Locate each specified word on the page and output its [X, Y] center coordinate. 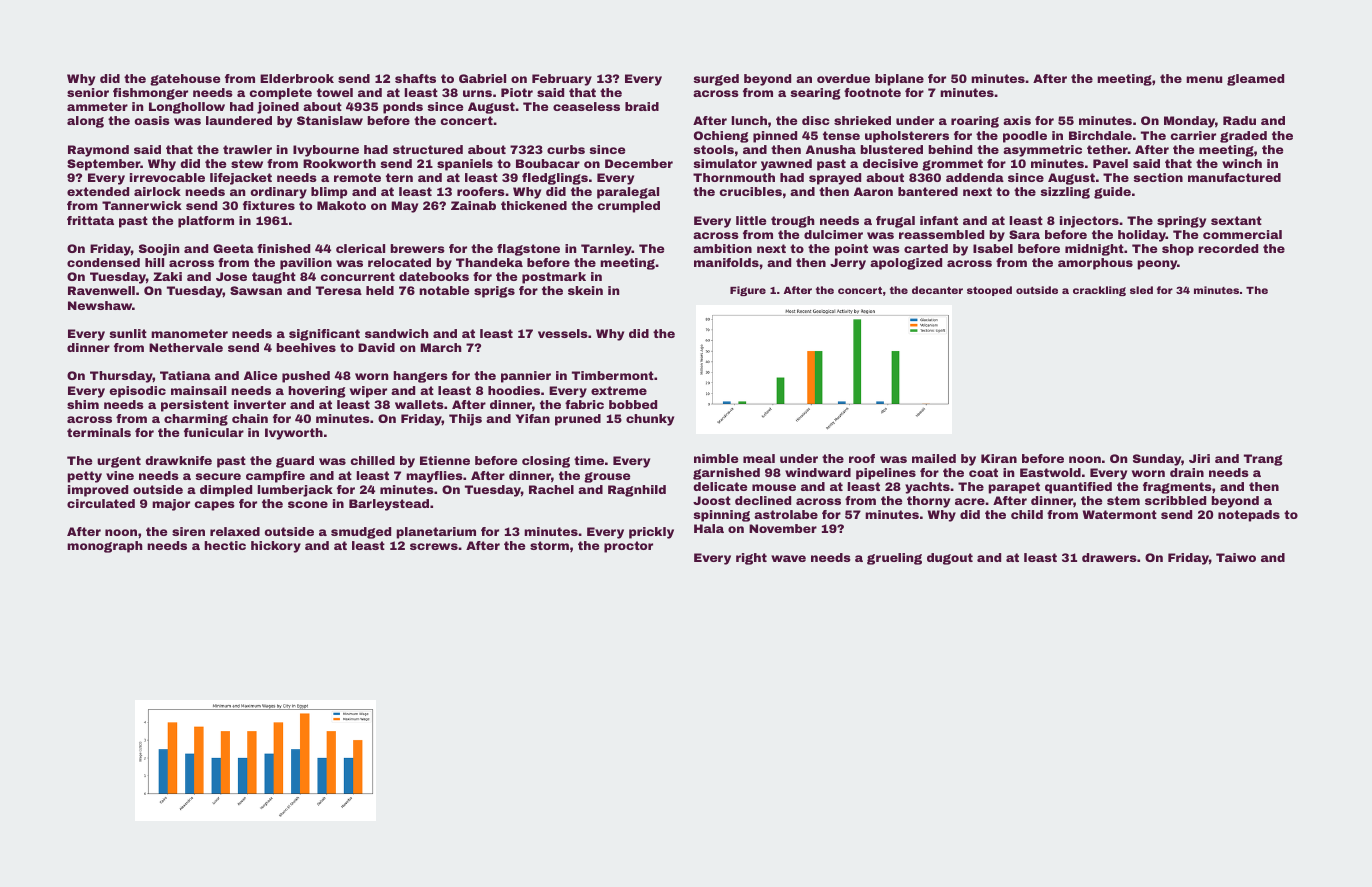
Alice [260, 375]
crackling [1099, 291]
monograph [105, 547]
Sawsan [256, 290]
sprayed [835, 179]
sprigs [494, 292]
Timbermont [613, 375]
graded [1243, 137]
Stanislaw [330, 120]
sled [1141, 290]
